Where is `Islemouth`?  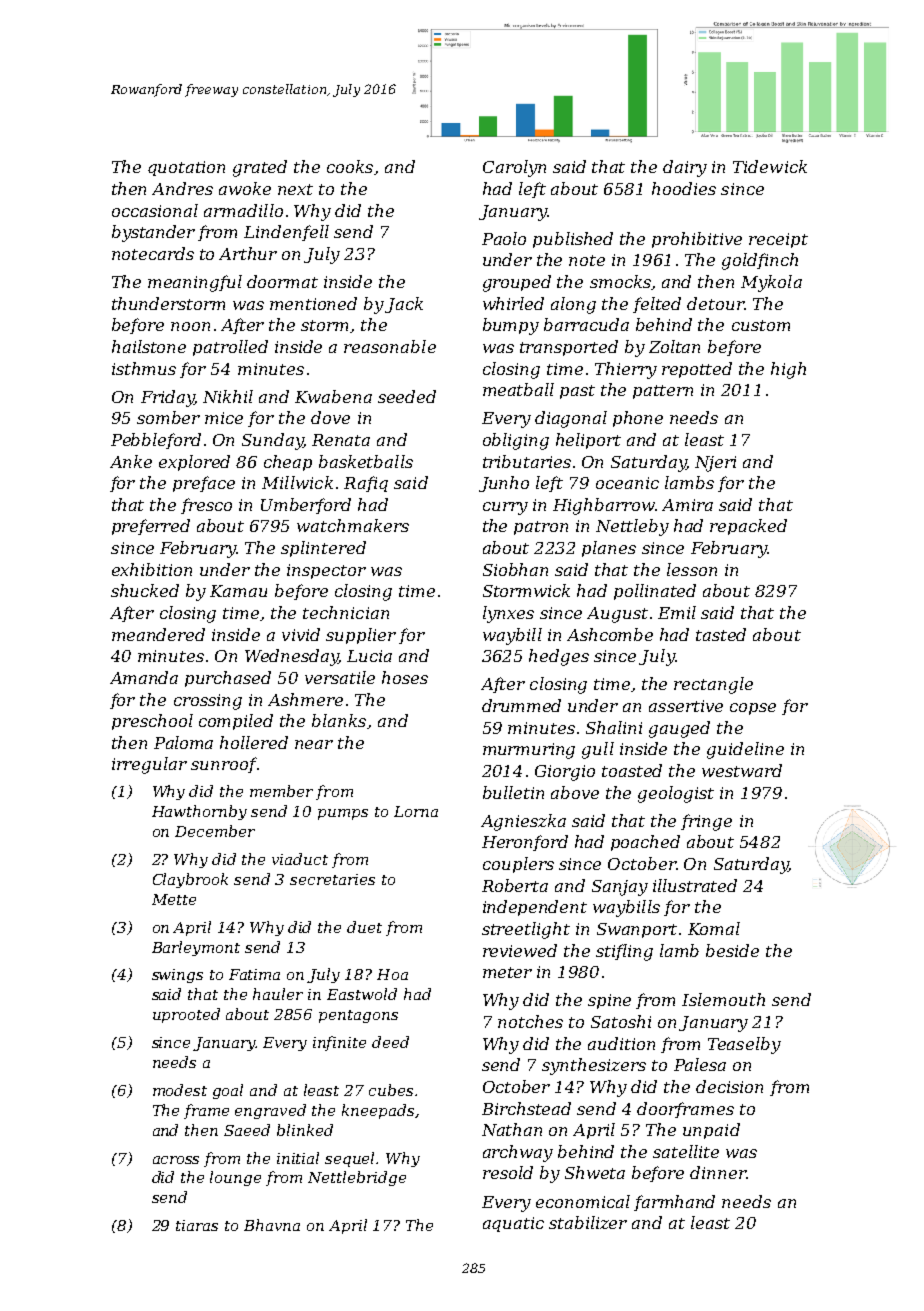 Islemouth is located at coordinates (723, 999).
